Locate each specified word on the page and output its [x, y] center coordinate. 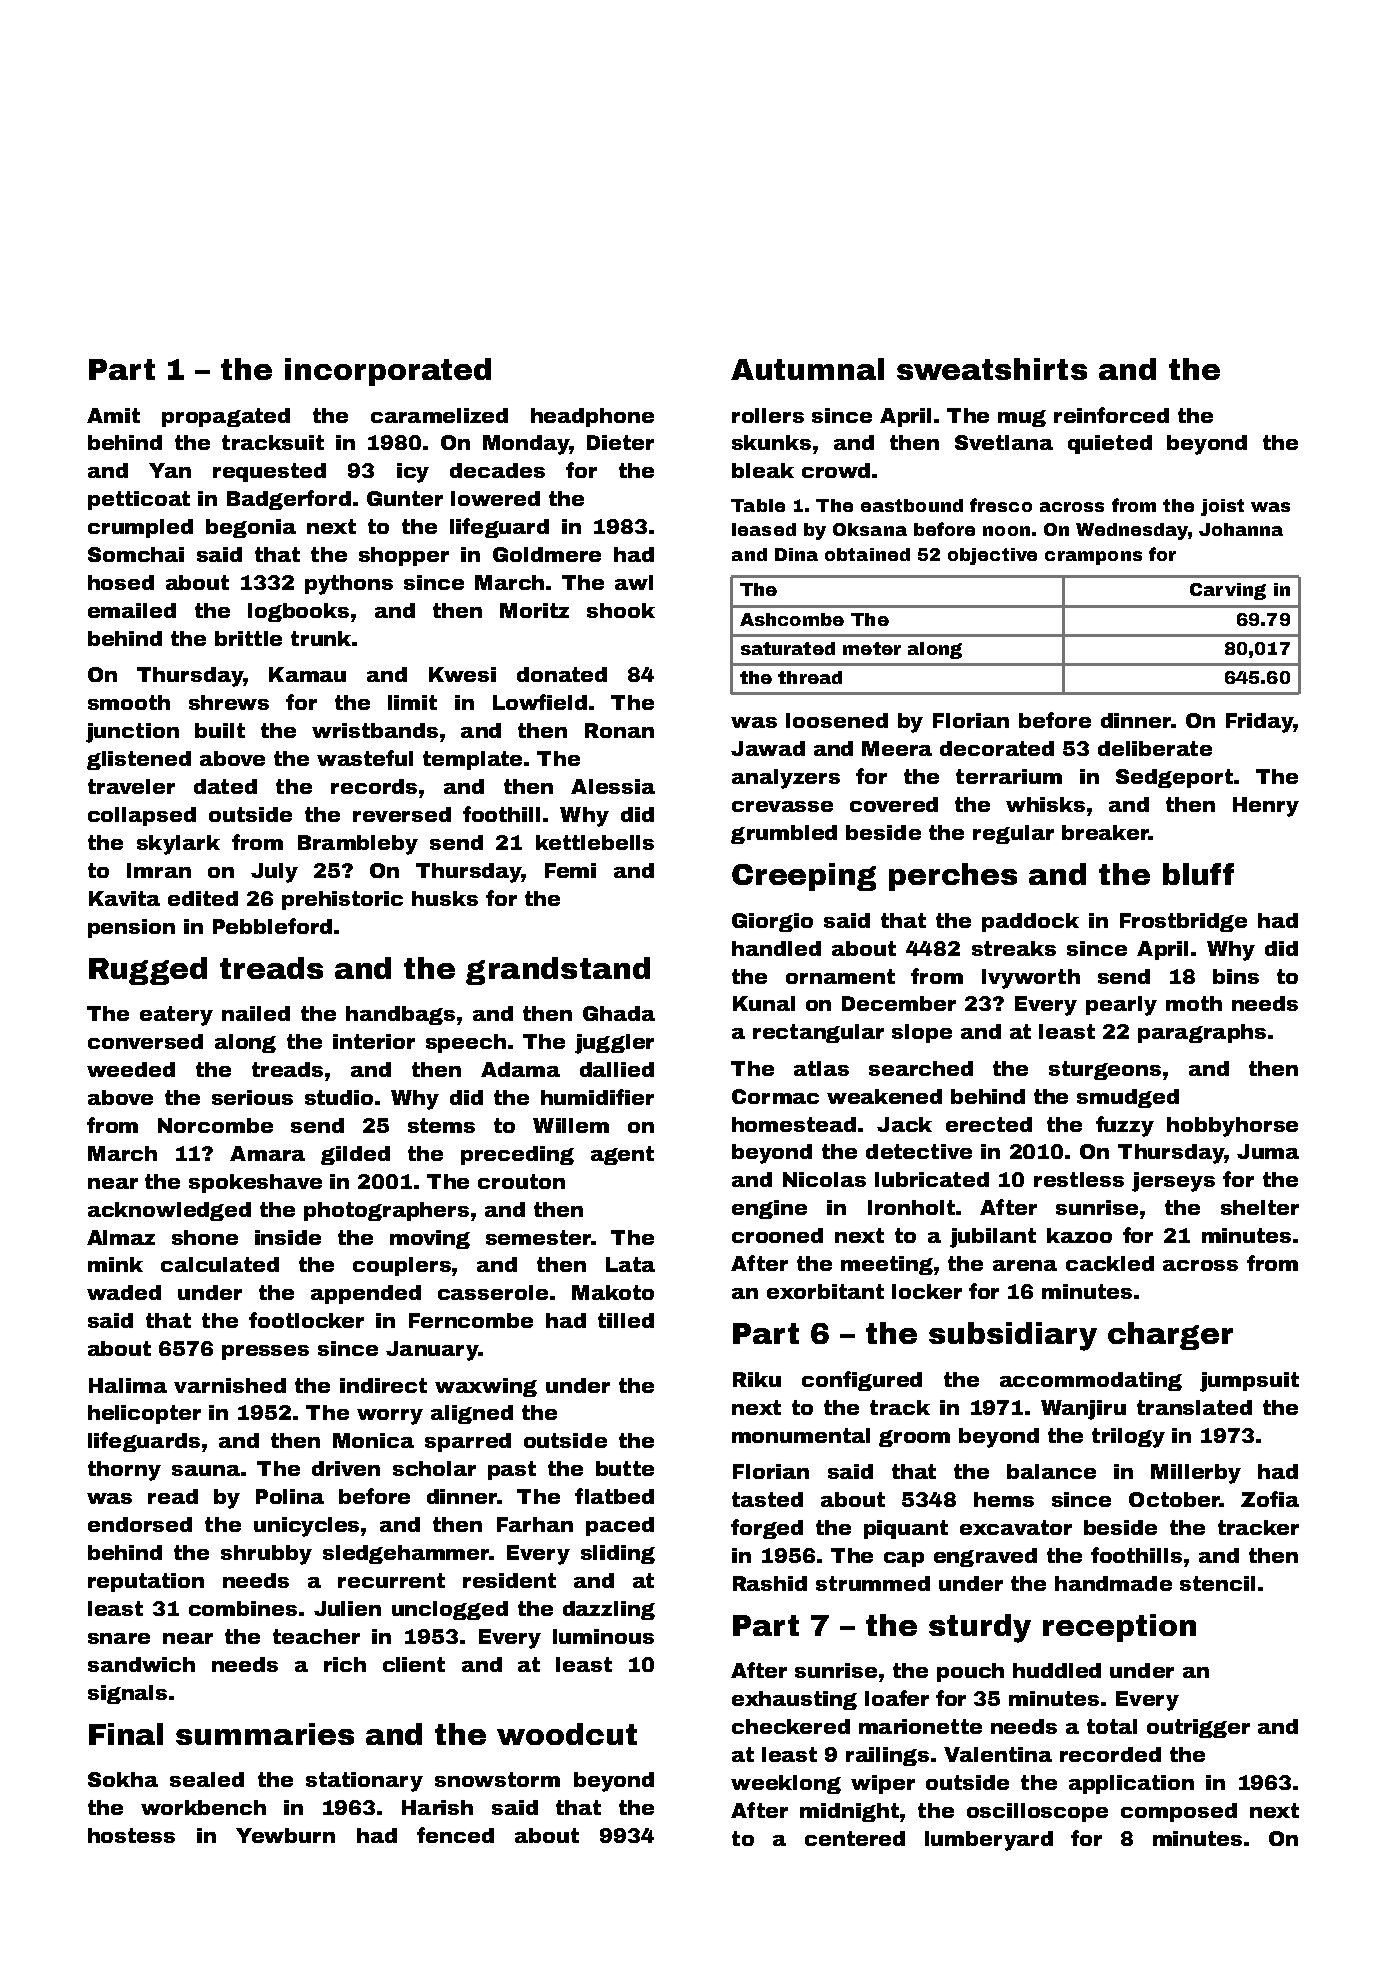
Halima [128, 1385]
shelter [1260, 1207]
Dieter [620, 442]
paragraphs [1202, 1033]
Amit [113, 415]
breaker [1105, 832]
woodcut [567, 1734]
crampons [1093, 558]
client [414, 1664]
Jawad [768, 748]
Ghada [619, 1013]
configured [862, 1381]
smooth [129, 702]
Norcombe [215, 1125]
